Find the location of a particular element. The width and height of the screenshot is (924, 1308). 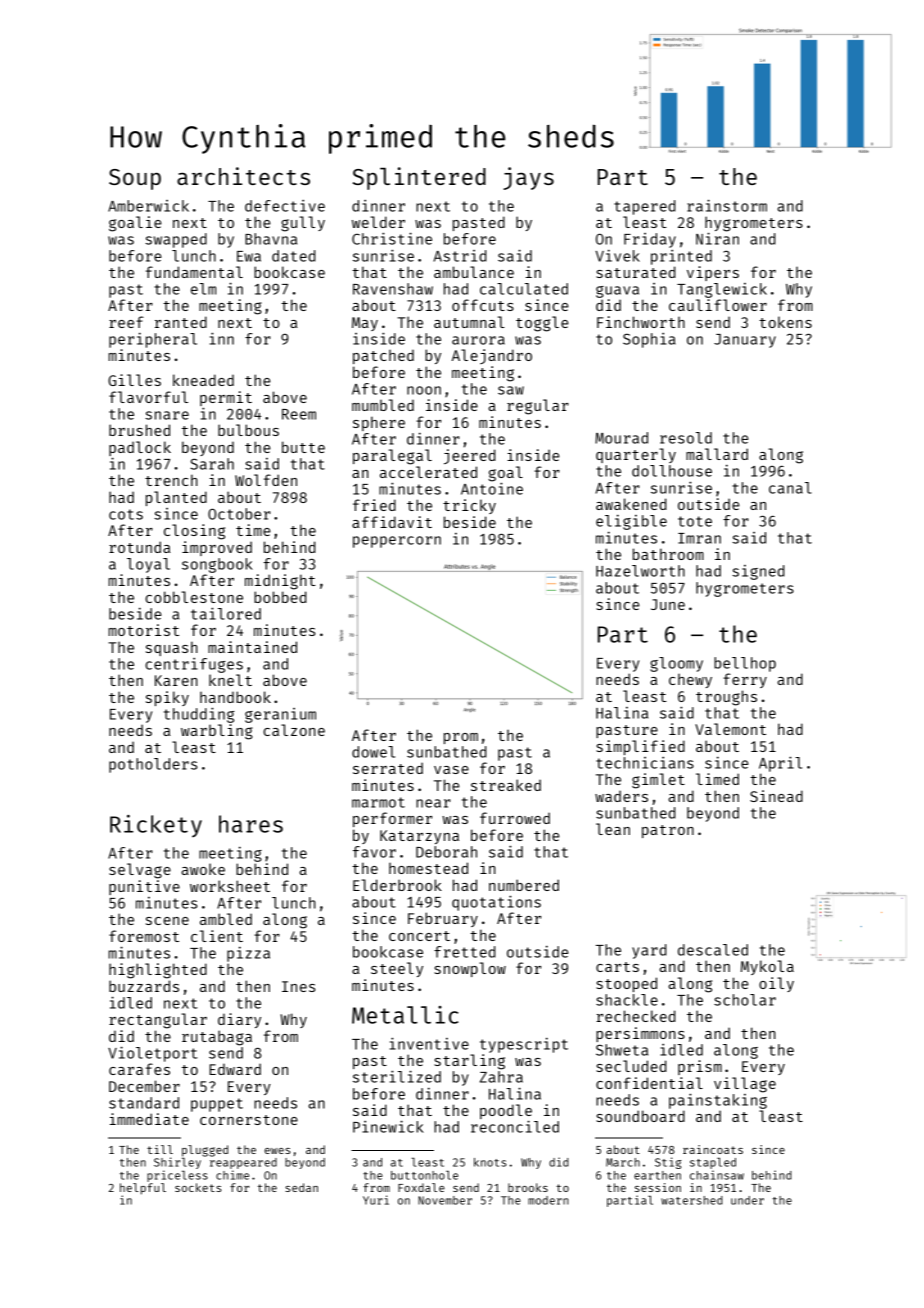

signed is located at coordinates (758, 572).
